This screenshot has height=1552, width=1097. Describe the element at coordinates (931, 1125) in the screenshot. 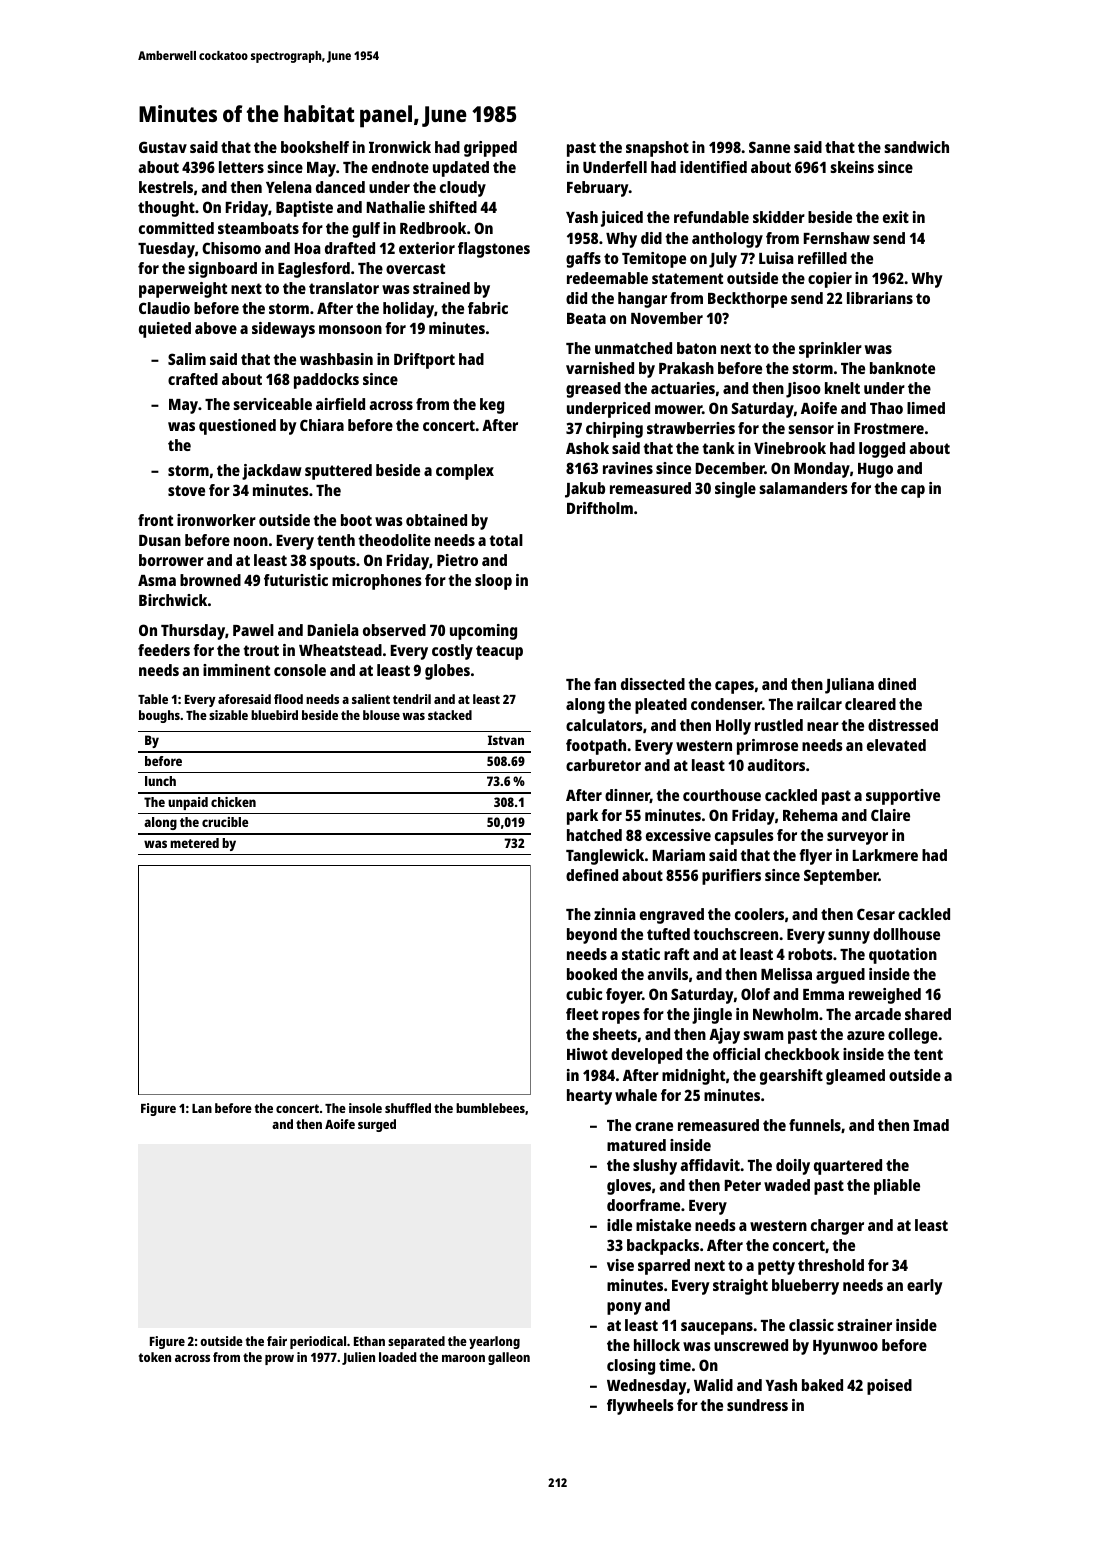

I see `Imad` at that location.
